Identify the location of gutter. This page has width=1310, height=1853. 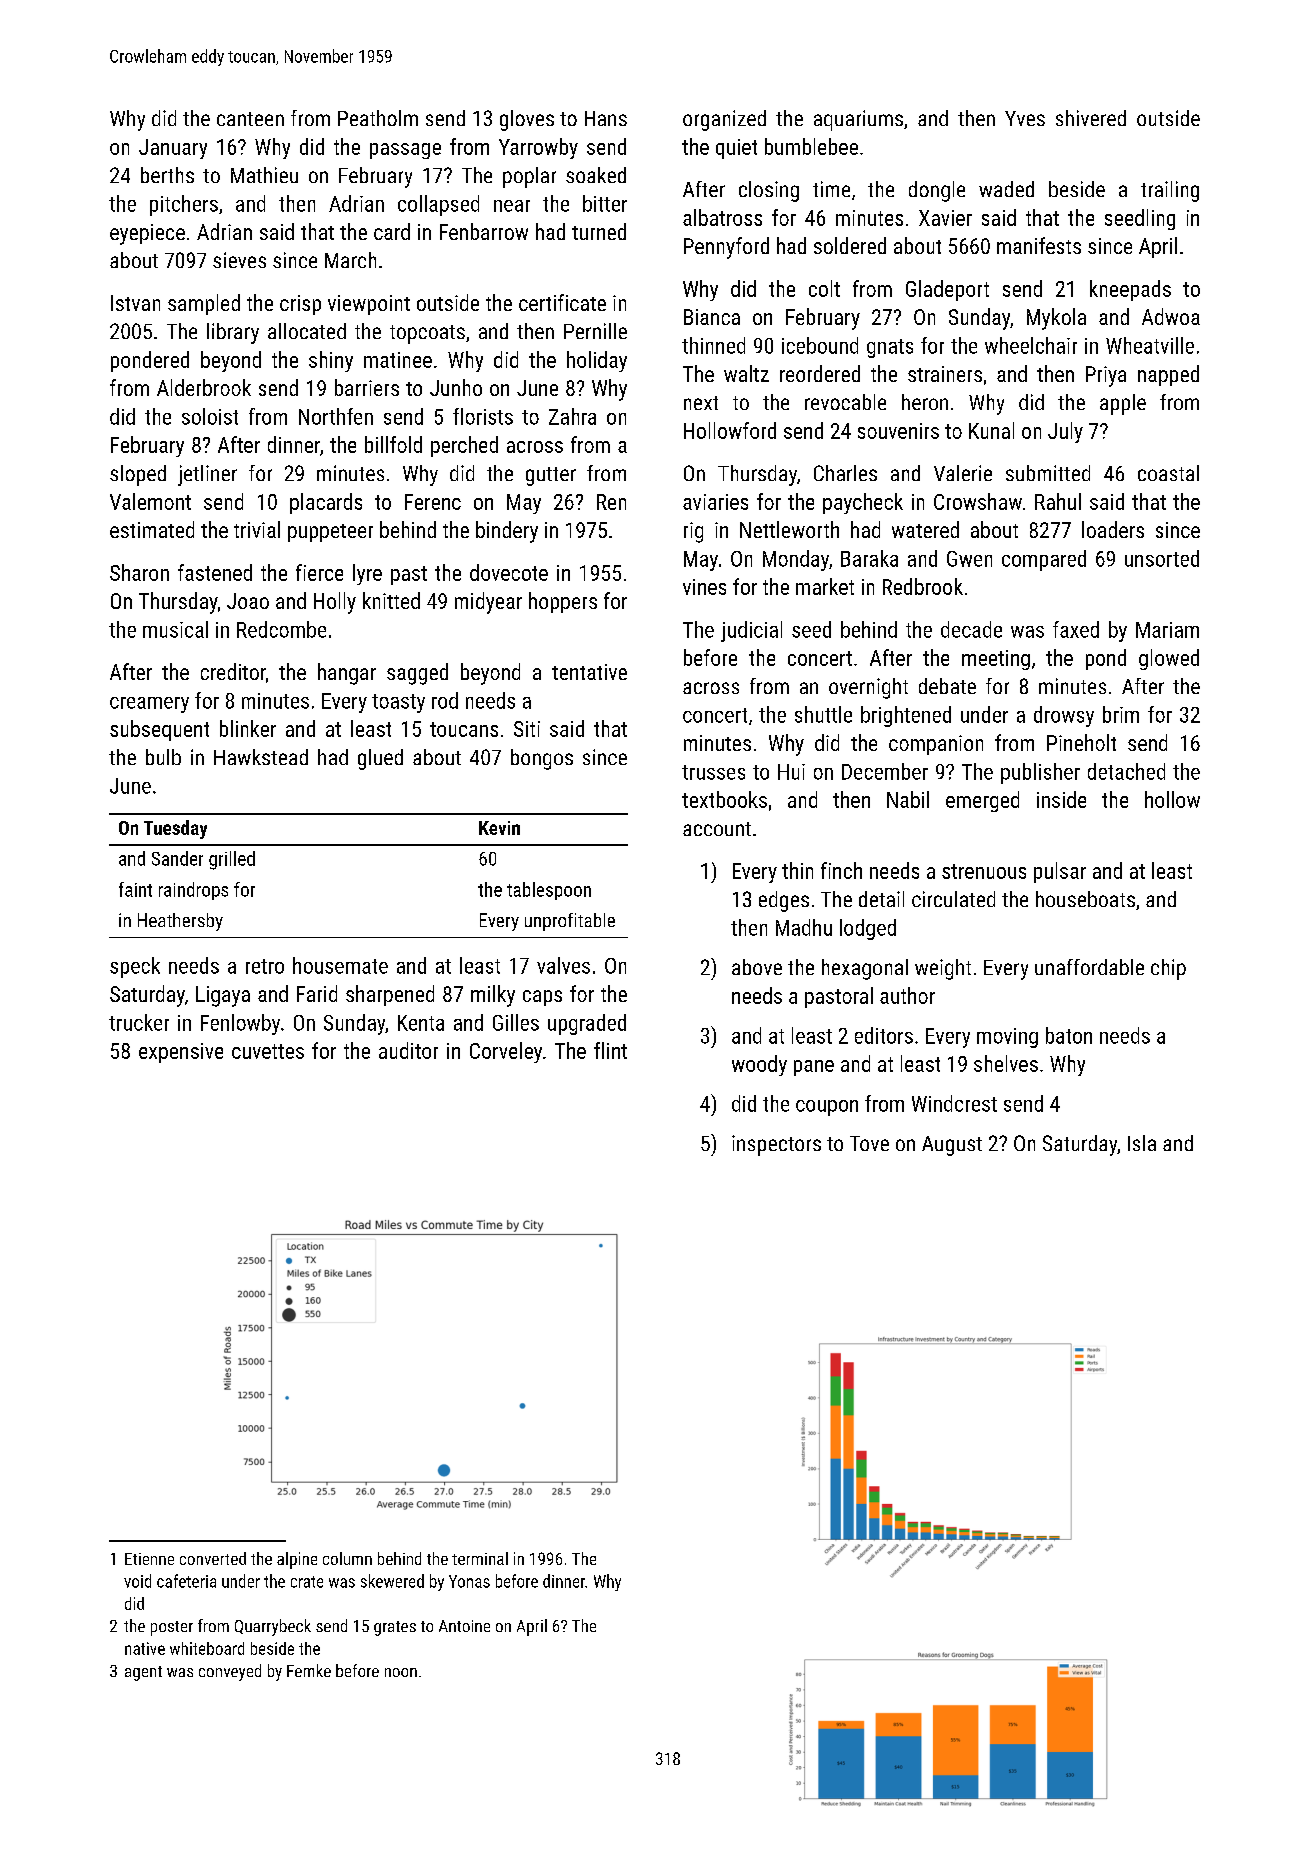
(551, 476).
